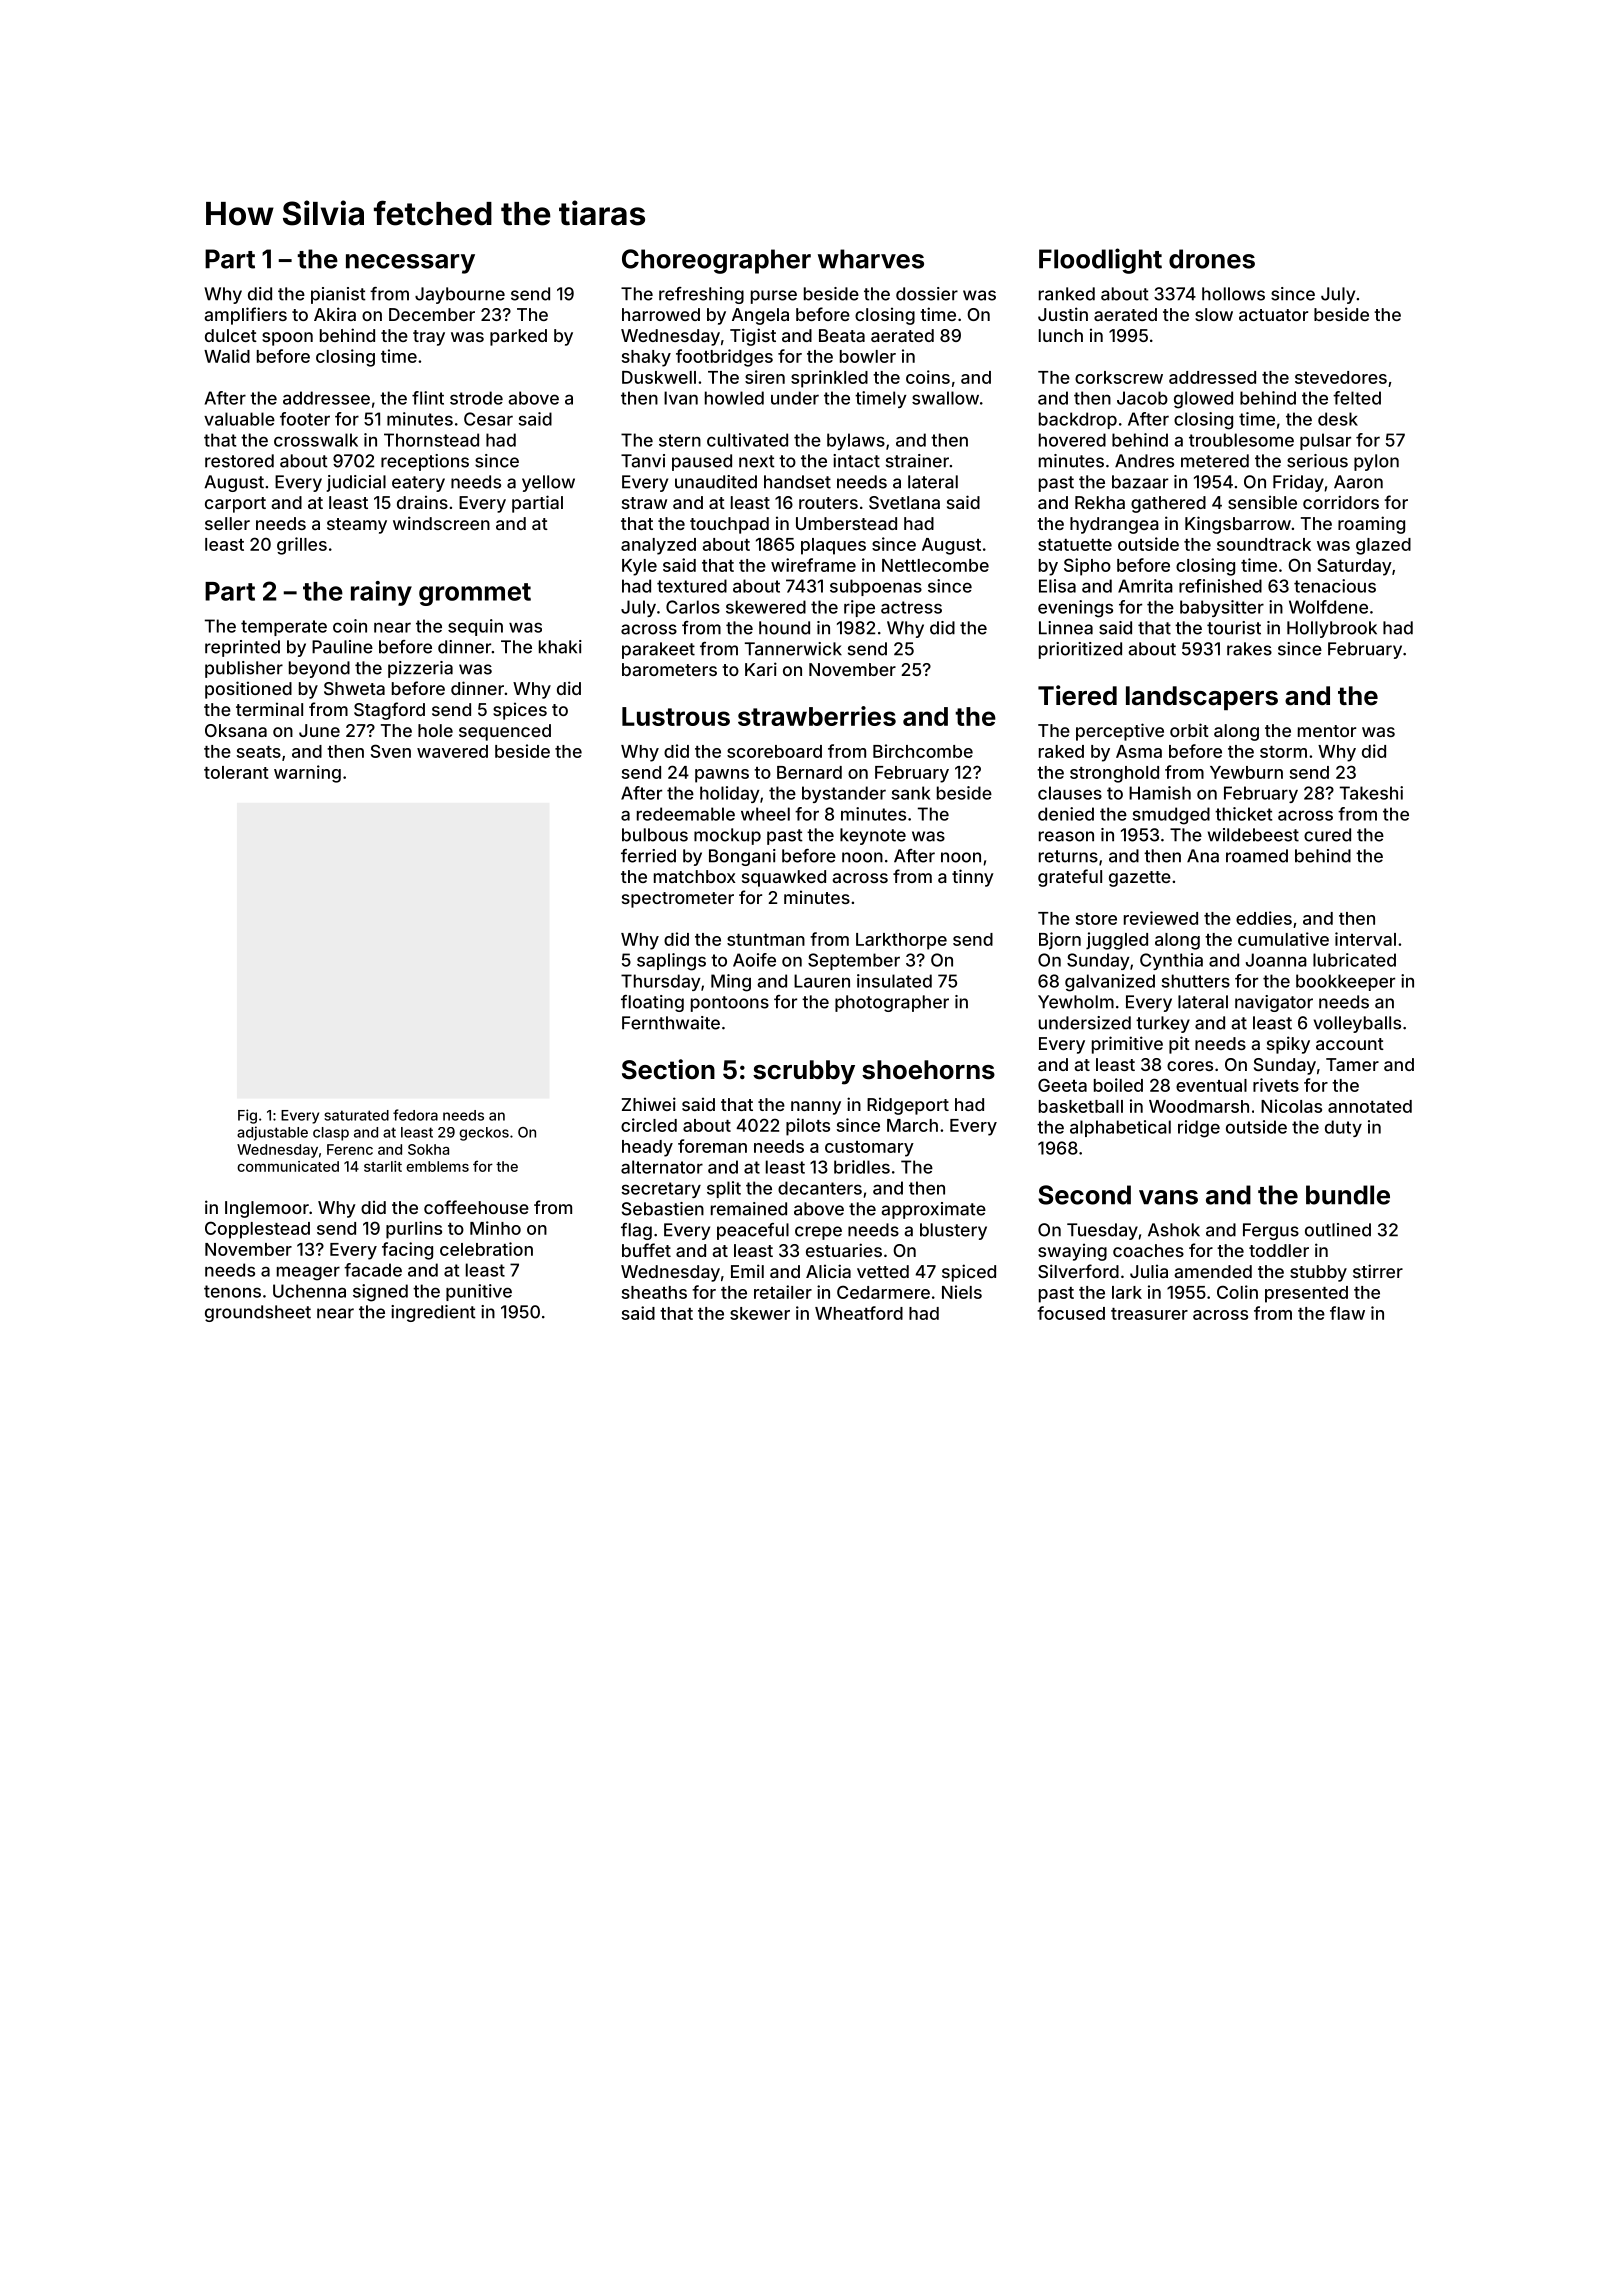  I want to click on floating, so click(652, 1003).
